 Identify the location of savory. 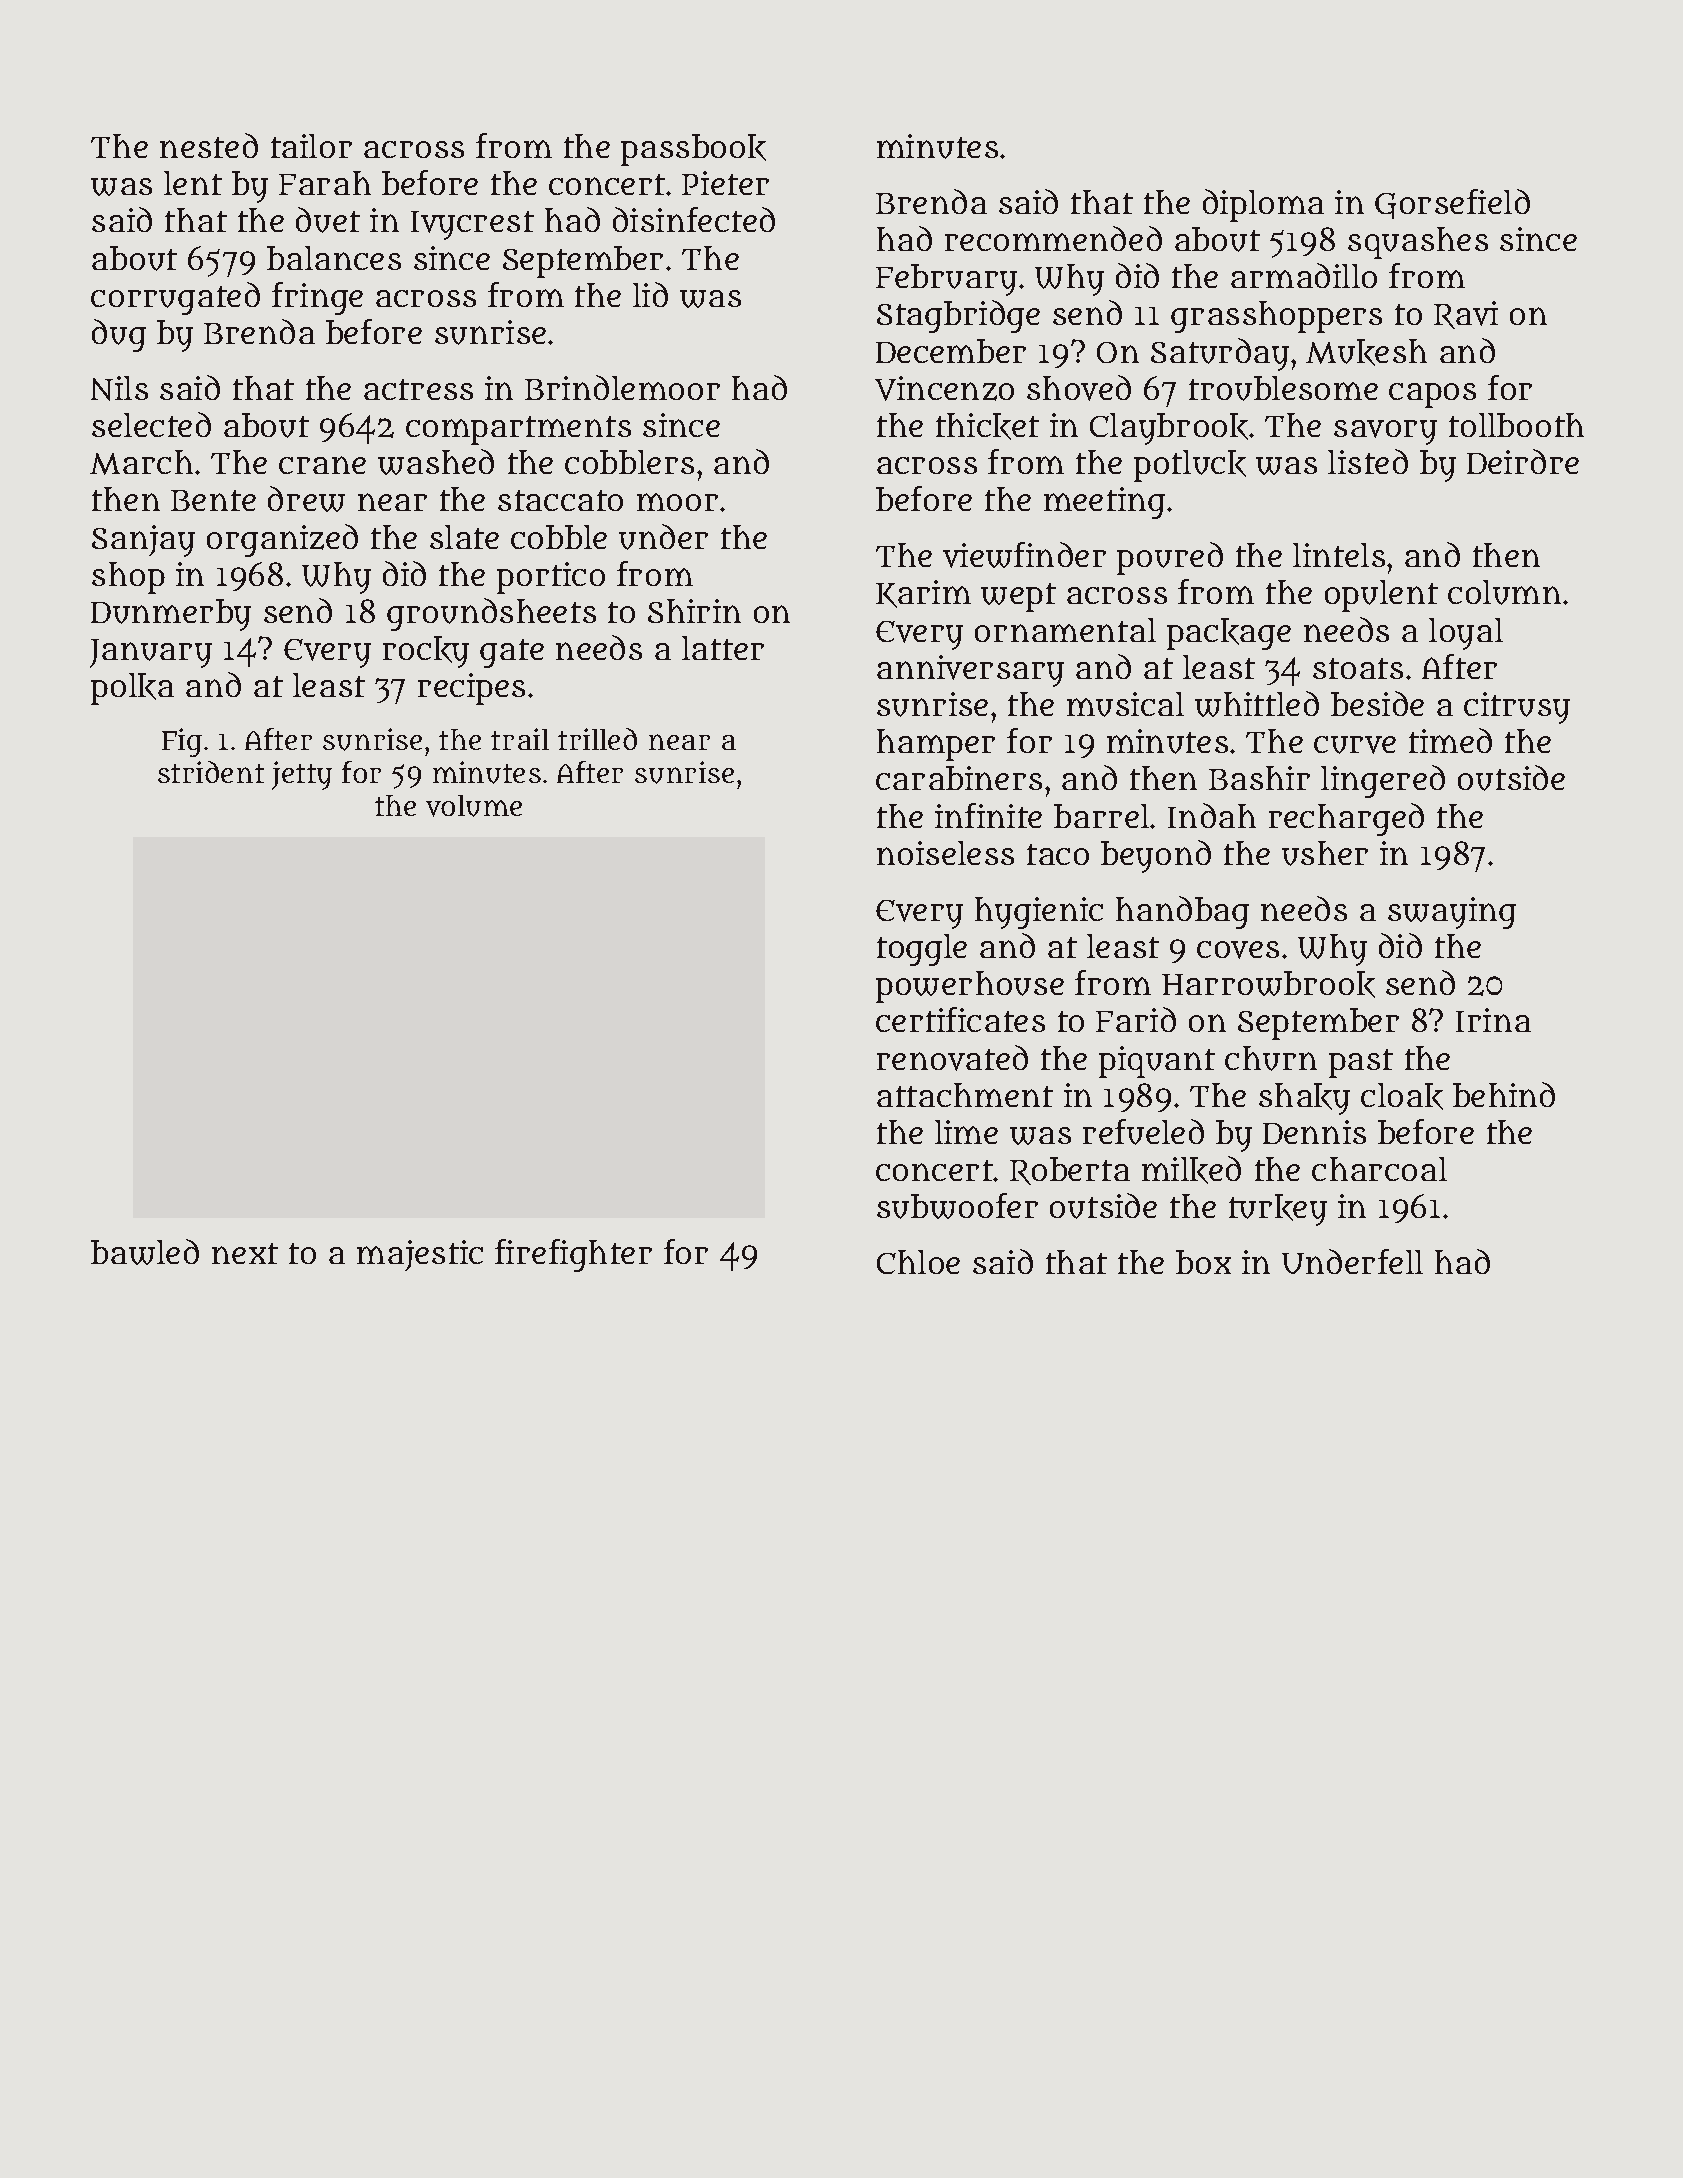
(1385, 432).
